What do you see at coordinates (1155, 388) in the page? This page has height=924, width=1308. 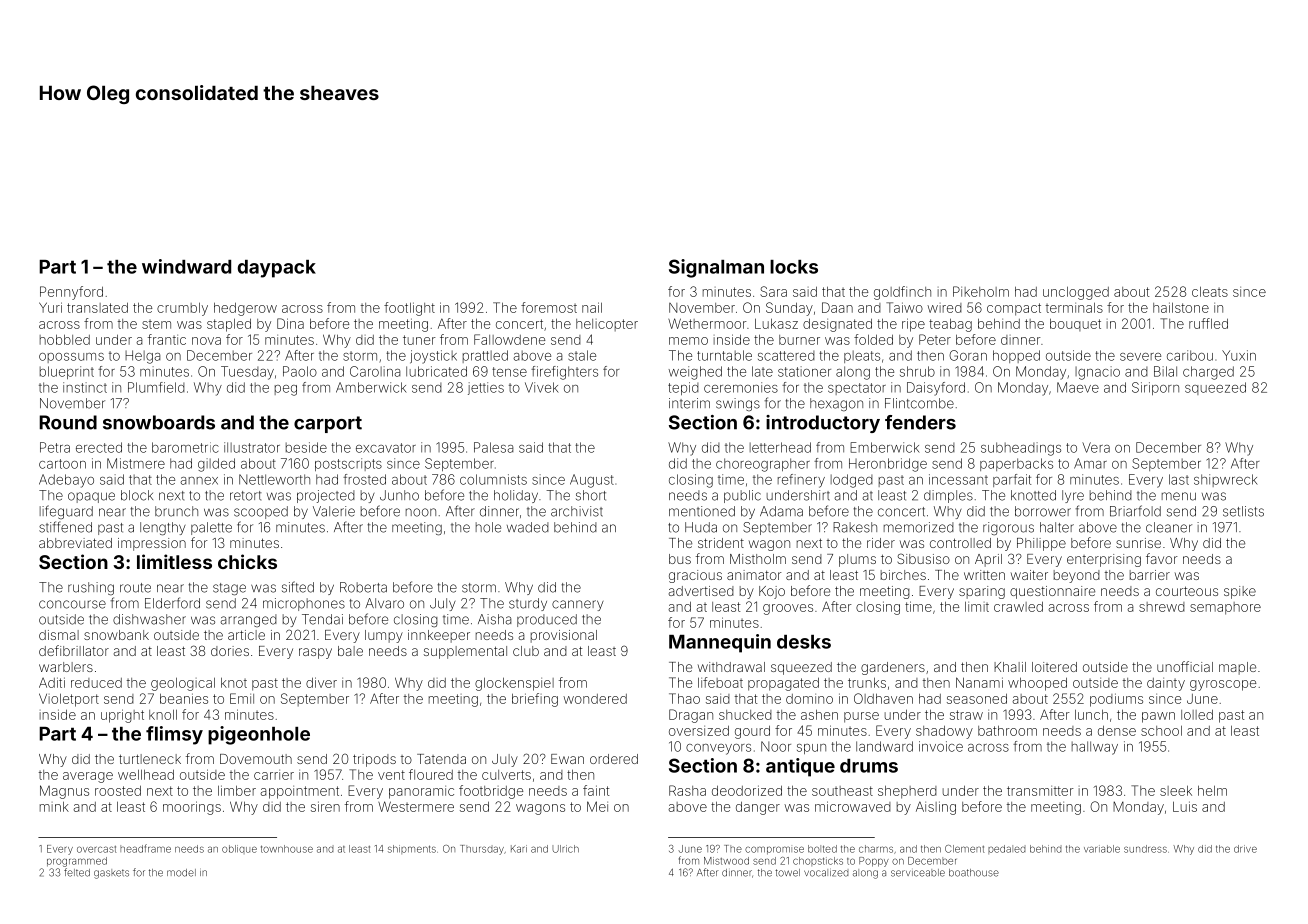 I see `Siriporn` at bounding box center [1155, 388].
